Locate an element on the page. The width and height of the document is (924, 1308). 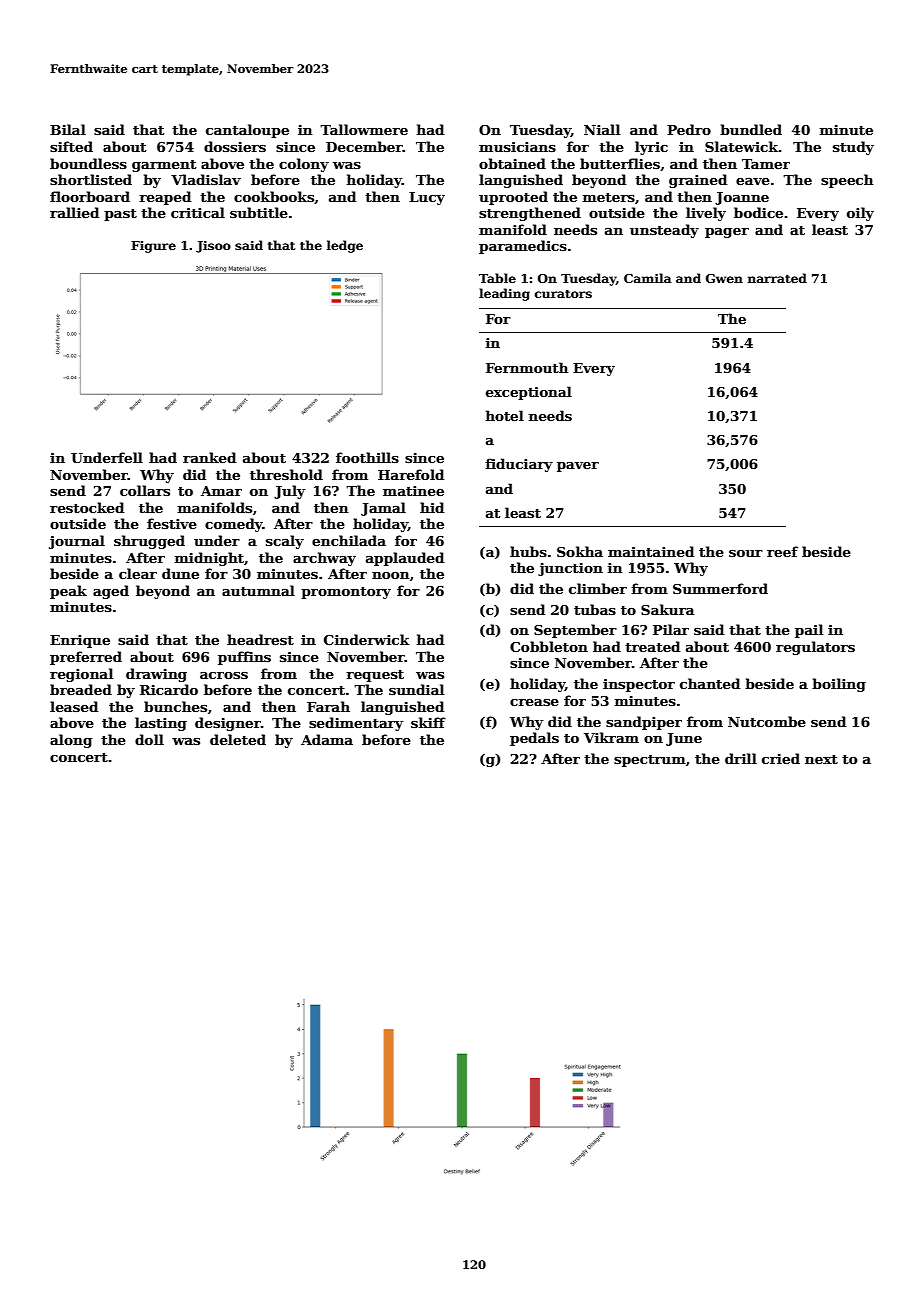
paver is located at coordinates (578, 467).
